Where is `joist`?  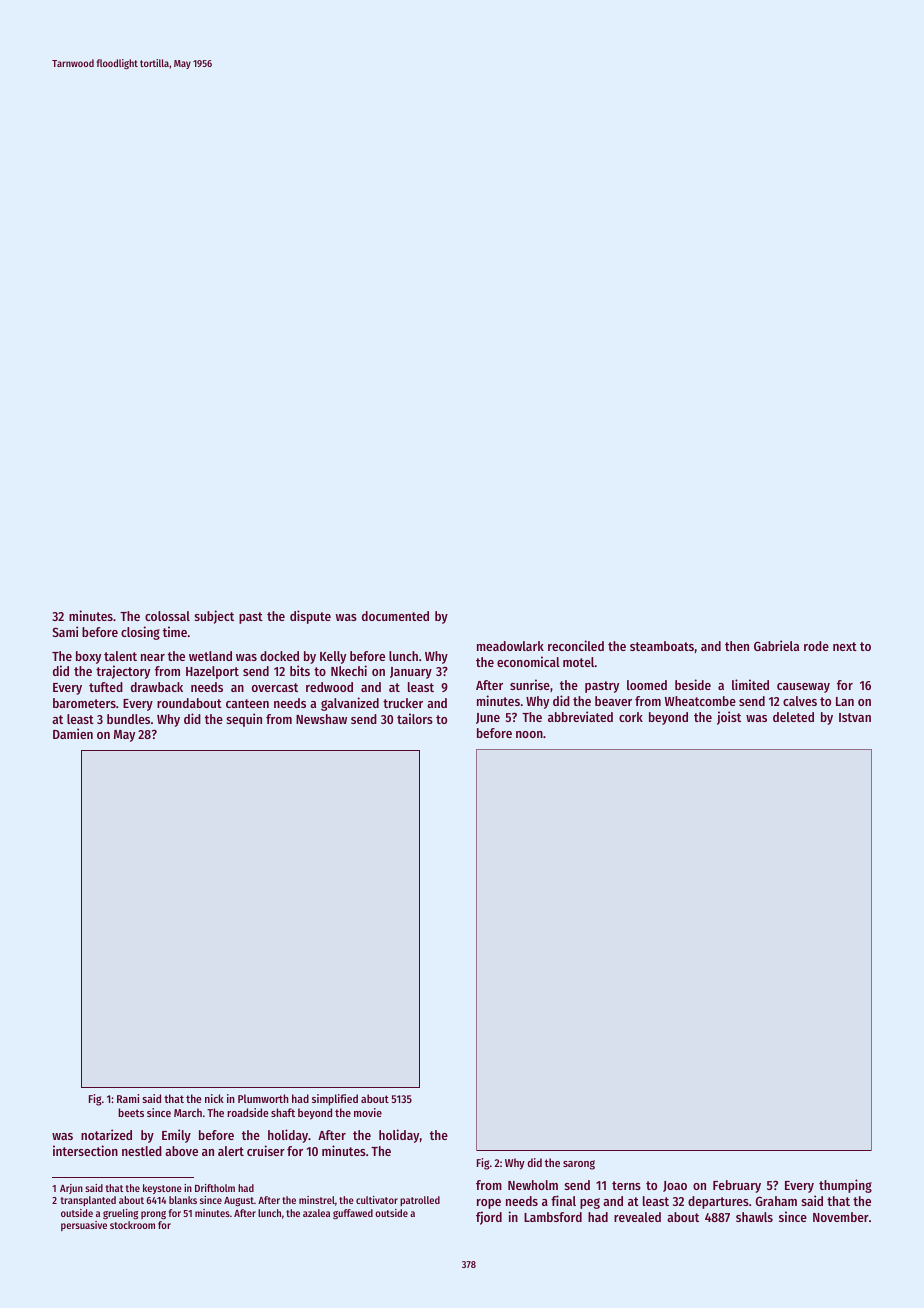
joist is located at coordinates (729, 718).
